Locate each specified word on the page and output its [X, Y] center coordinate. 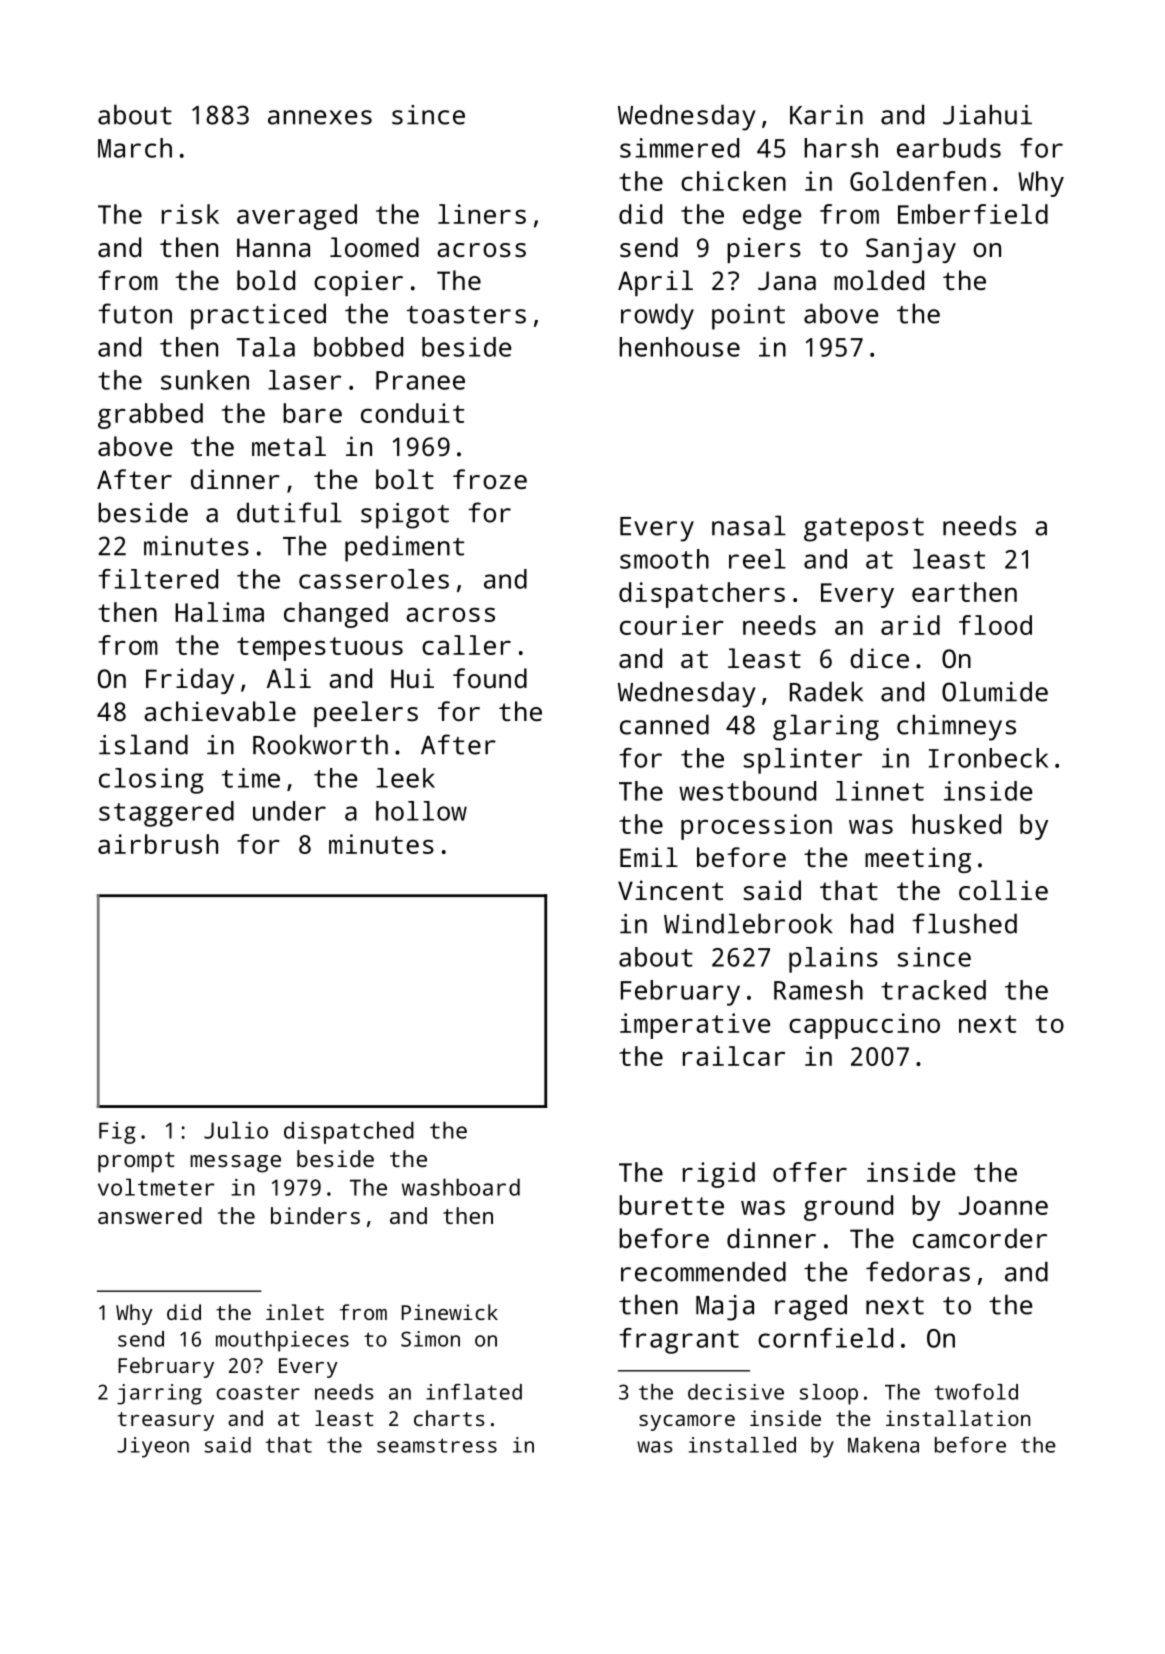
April [655, 283]
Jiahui [987, 114]
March [135, 148]
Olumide [995, 691]
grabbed [150, 416]
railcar [734, 1056]
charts [449, 1418]
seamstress [437, 1445]
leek [405, 778]
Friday [190, 681]
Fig [117, 1133]
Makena [883, 1445]
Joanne [1003, 1205]
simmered [679, 148]
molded [879, 280]
